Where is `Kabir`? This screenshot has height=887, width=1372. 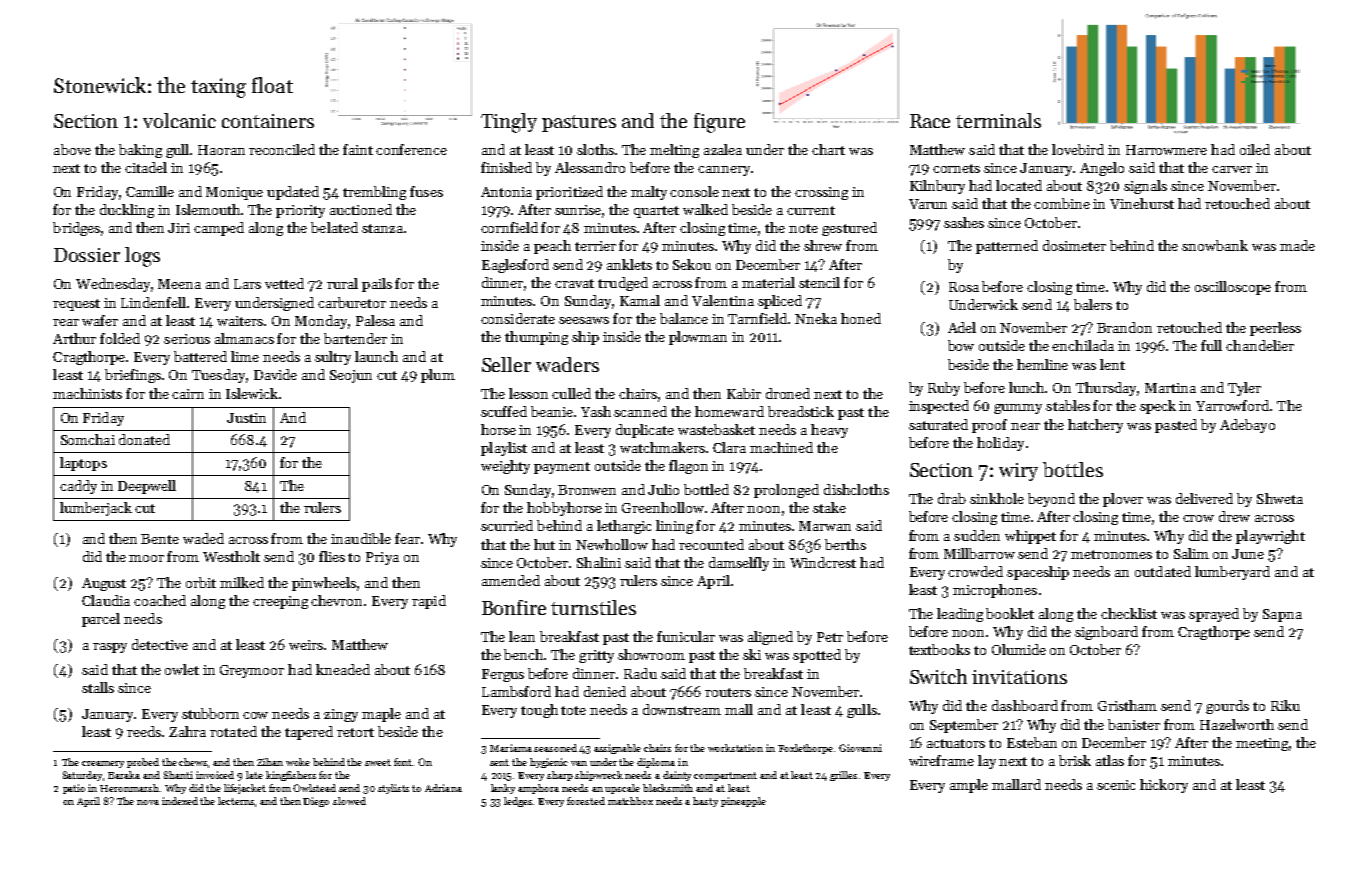 Kabir is located at coordinates (744, 393).
